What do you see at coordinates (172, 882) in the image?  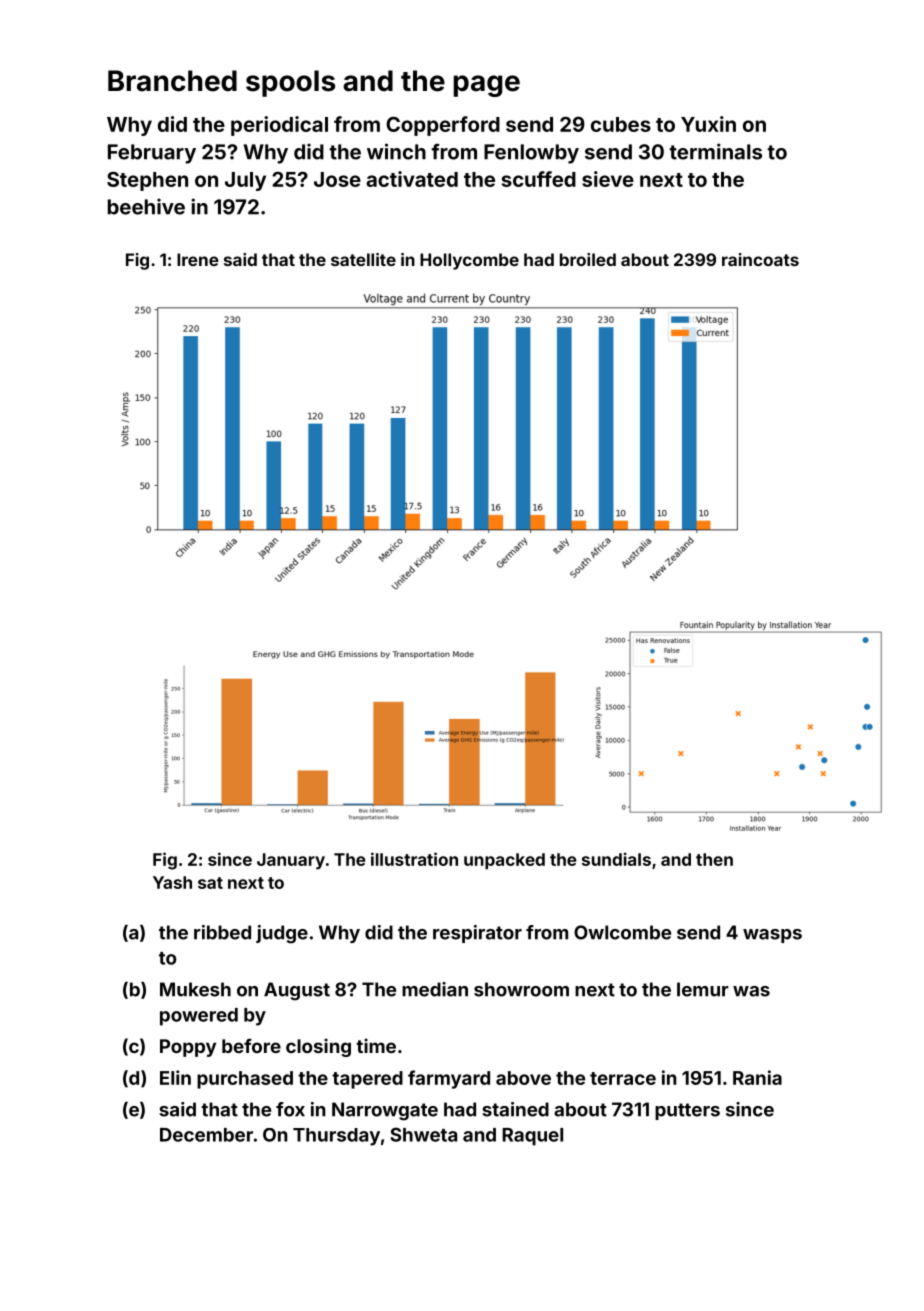 I see `Yash` at bounding box center [172, 882].
